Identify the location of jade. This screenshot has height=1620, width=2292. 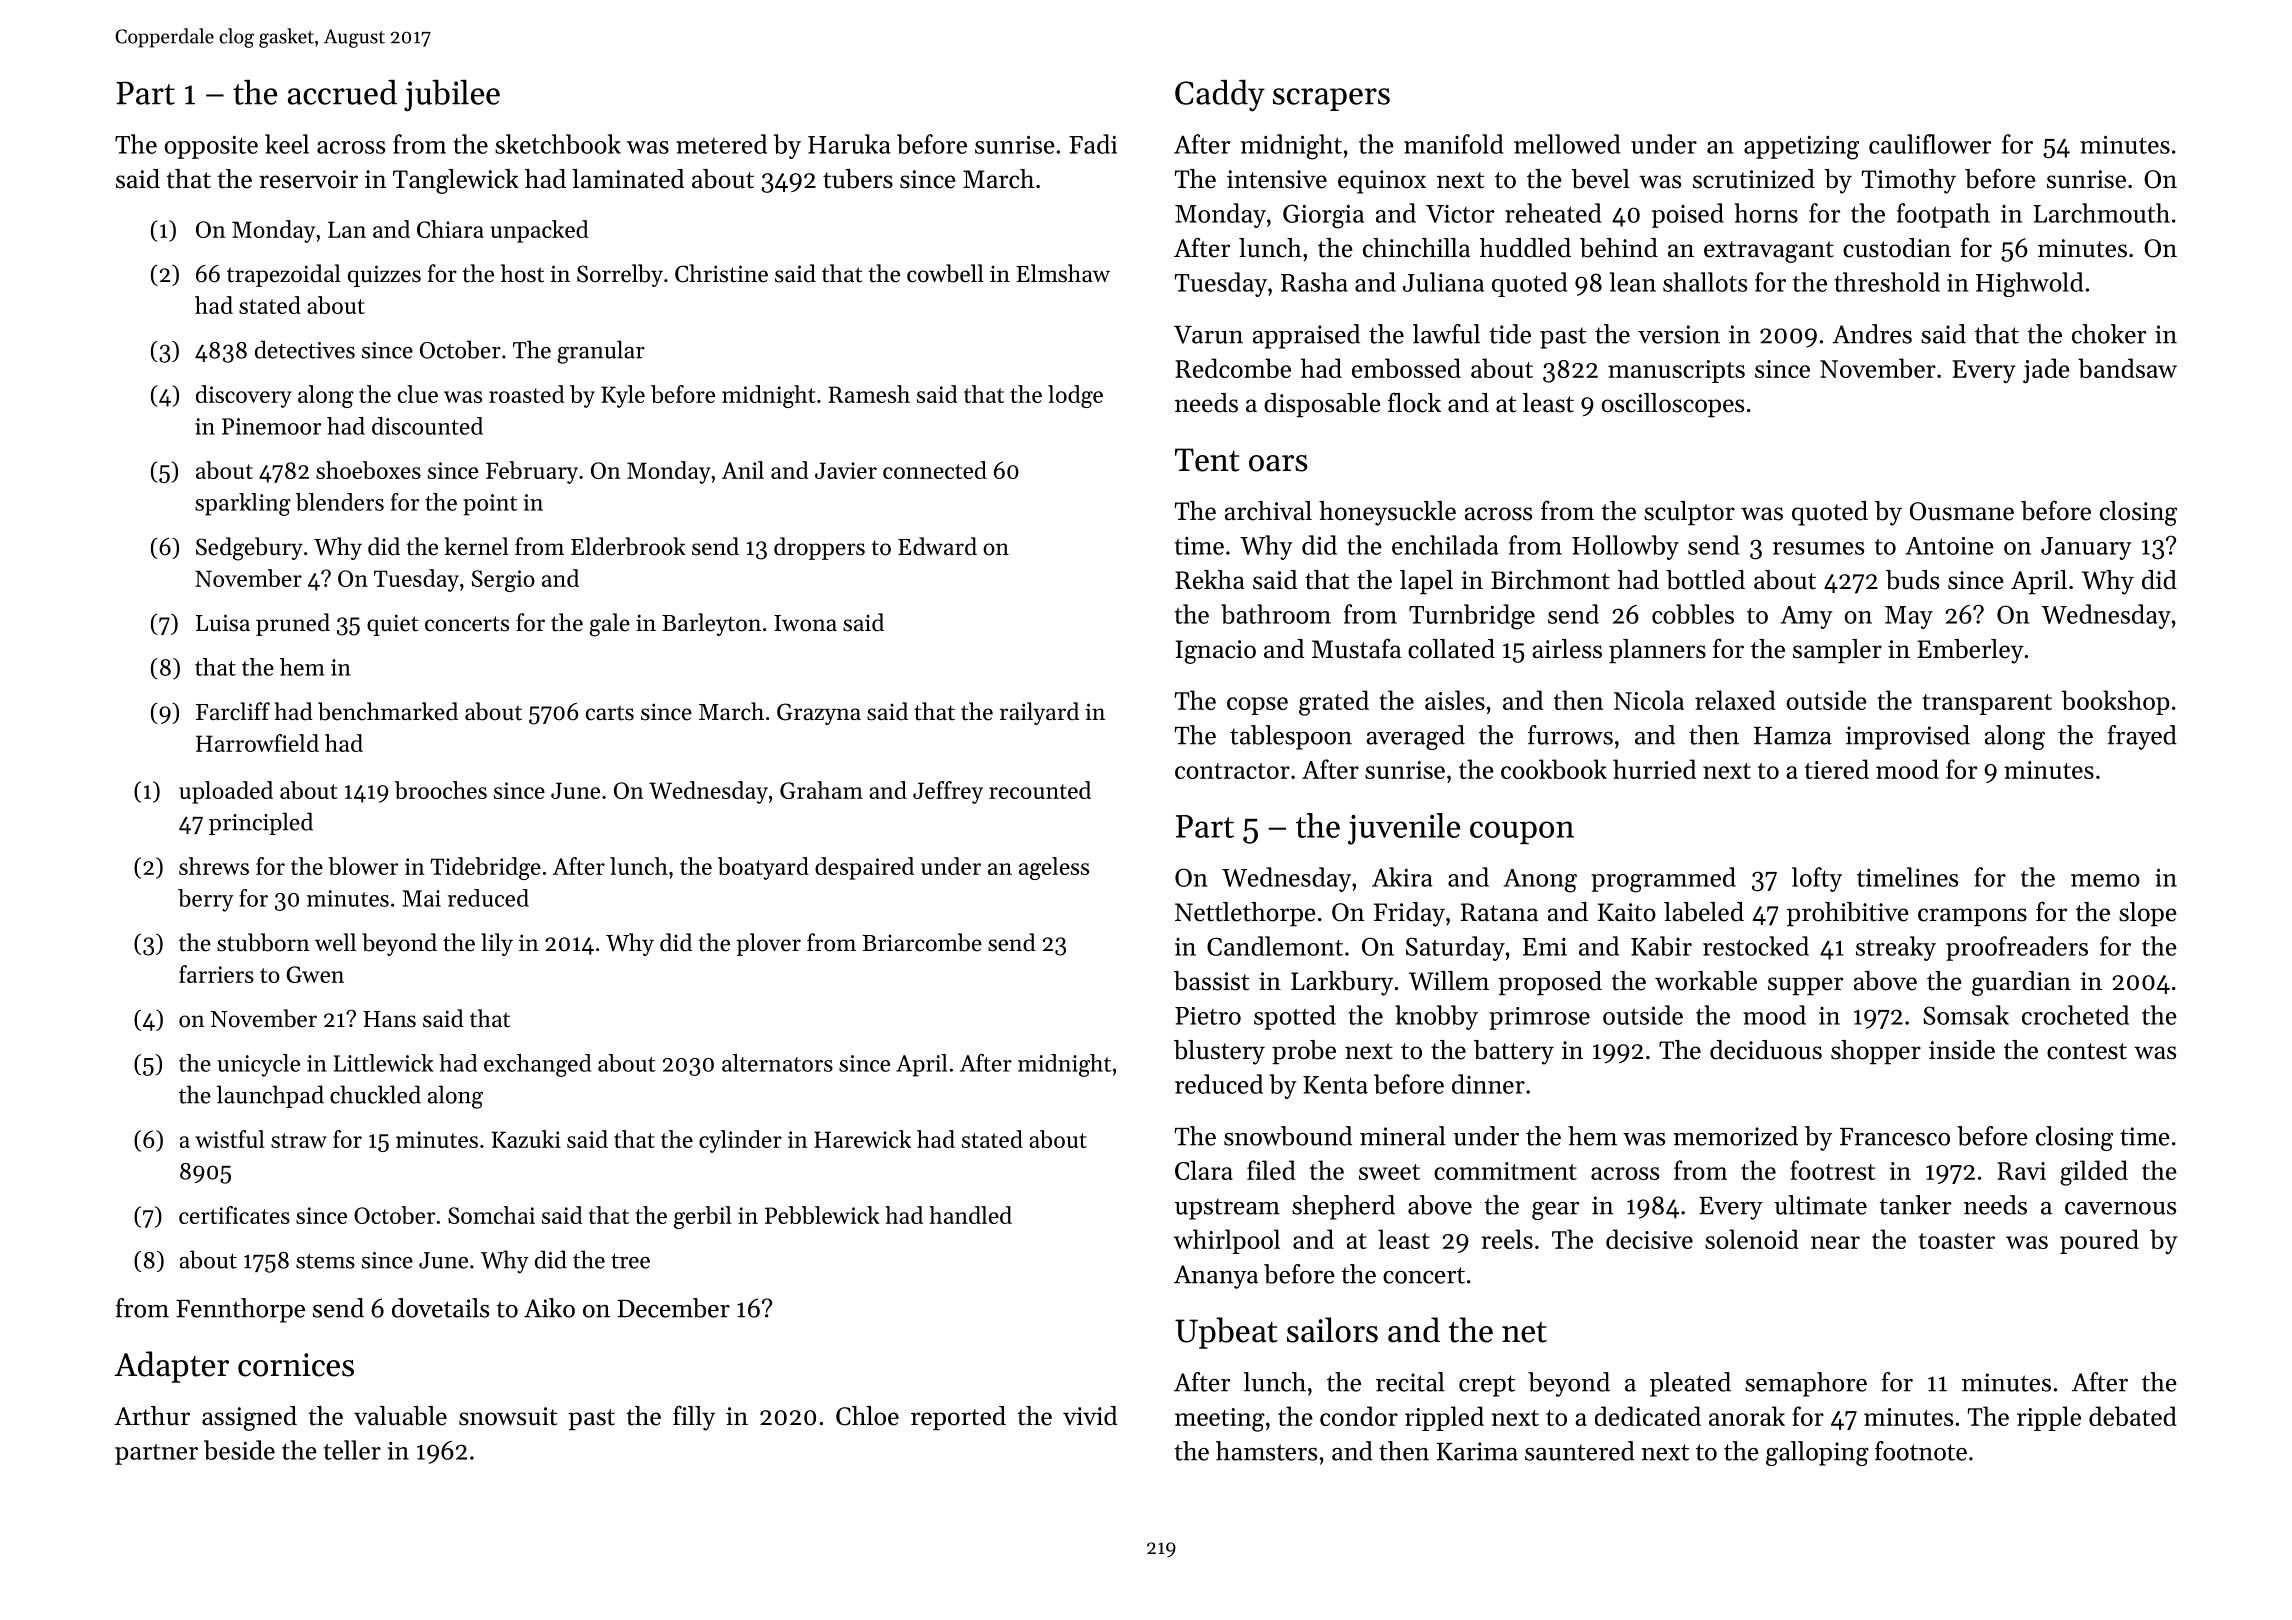
(2046, 370).
